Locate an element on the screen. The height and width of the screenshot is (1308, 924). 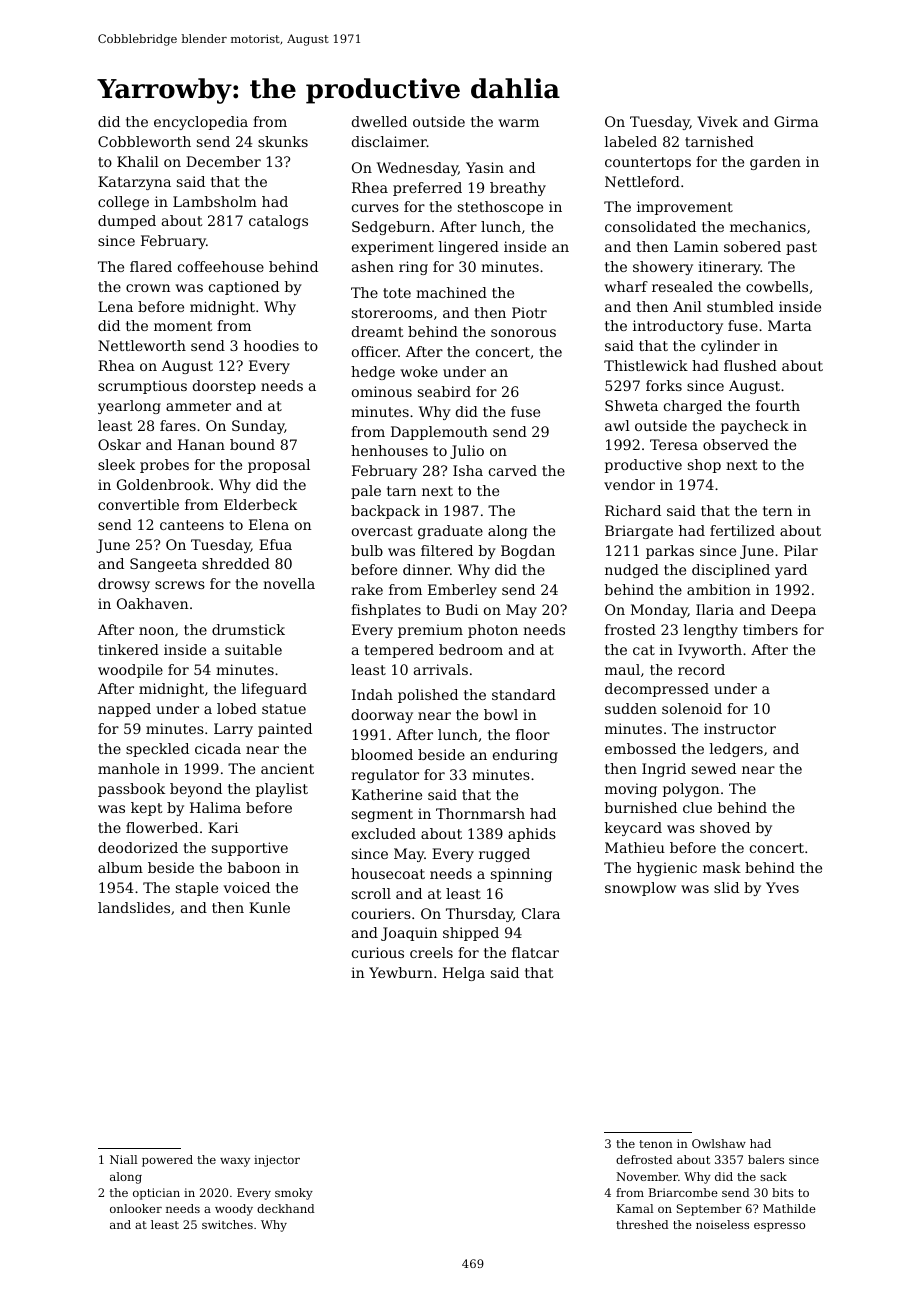
encyclopedia is located at coordinates (201, 123).
